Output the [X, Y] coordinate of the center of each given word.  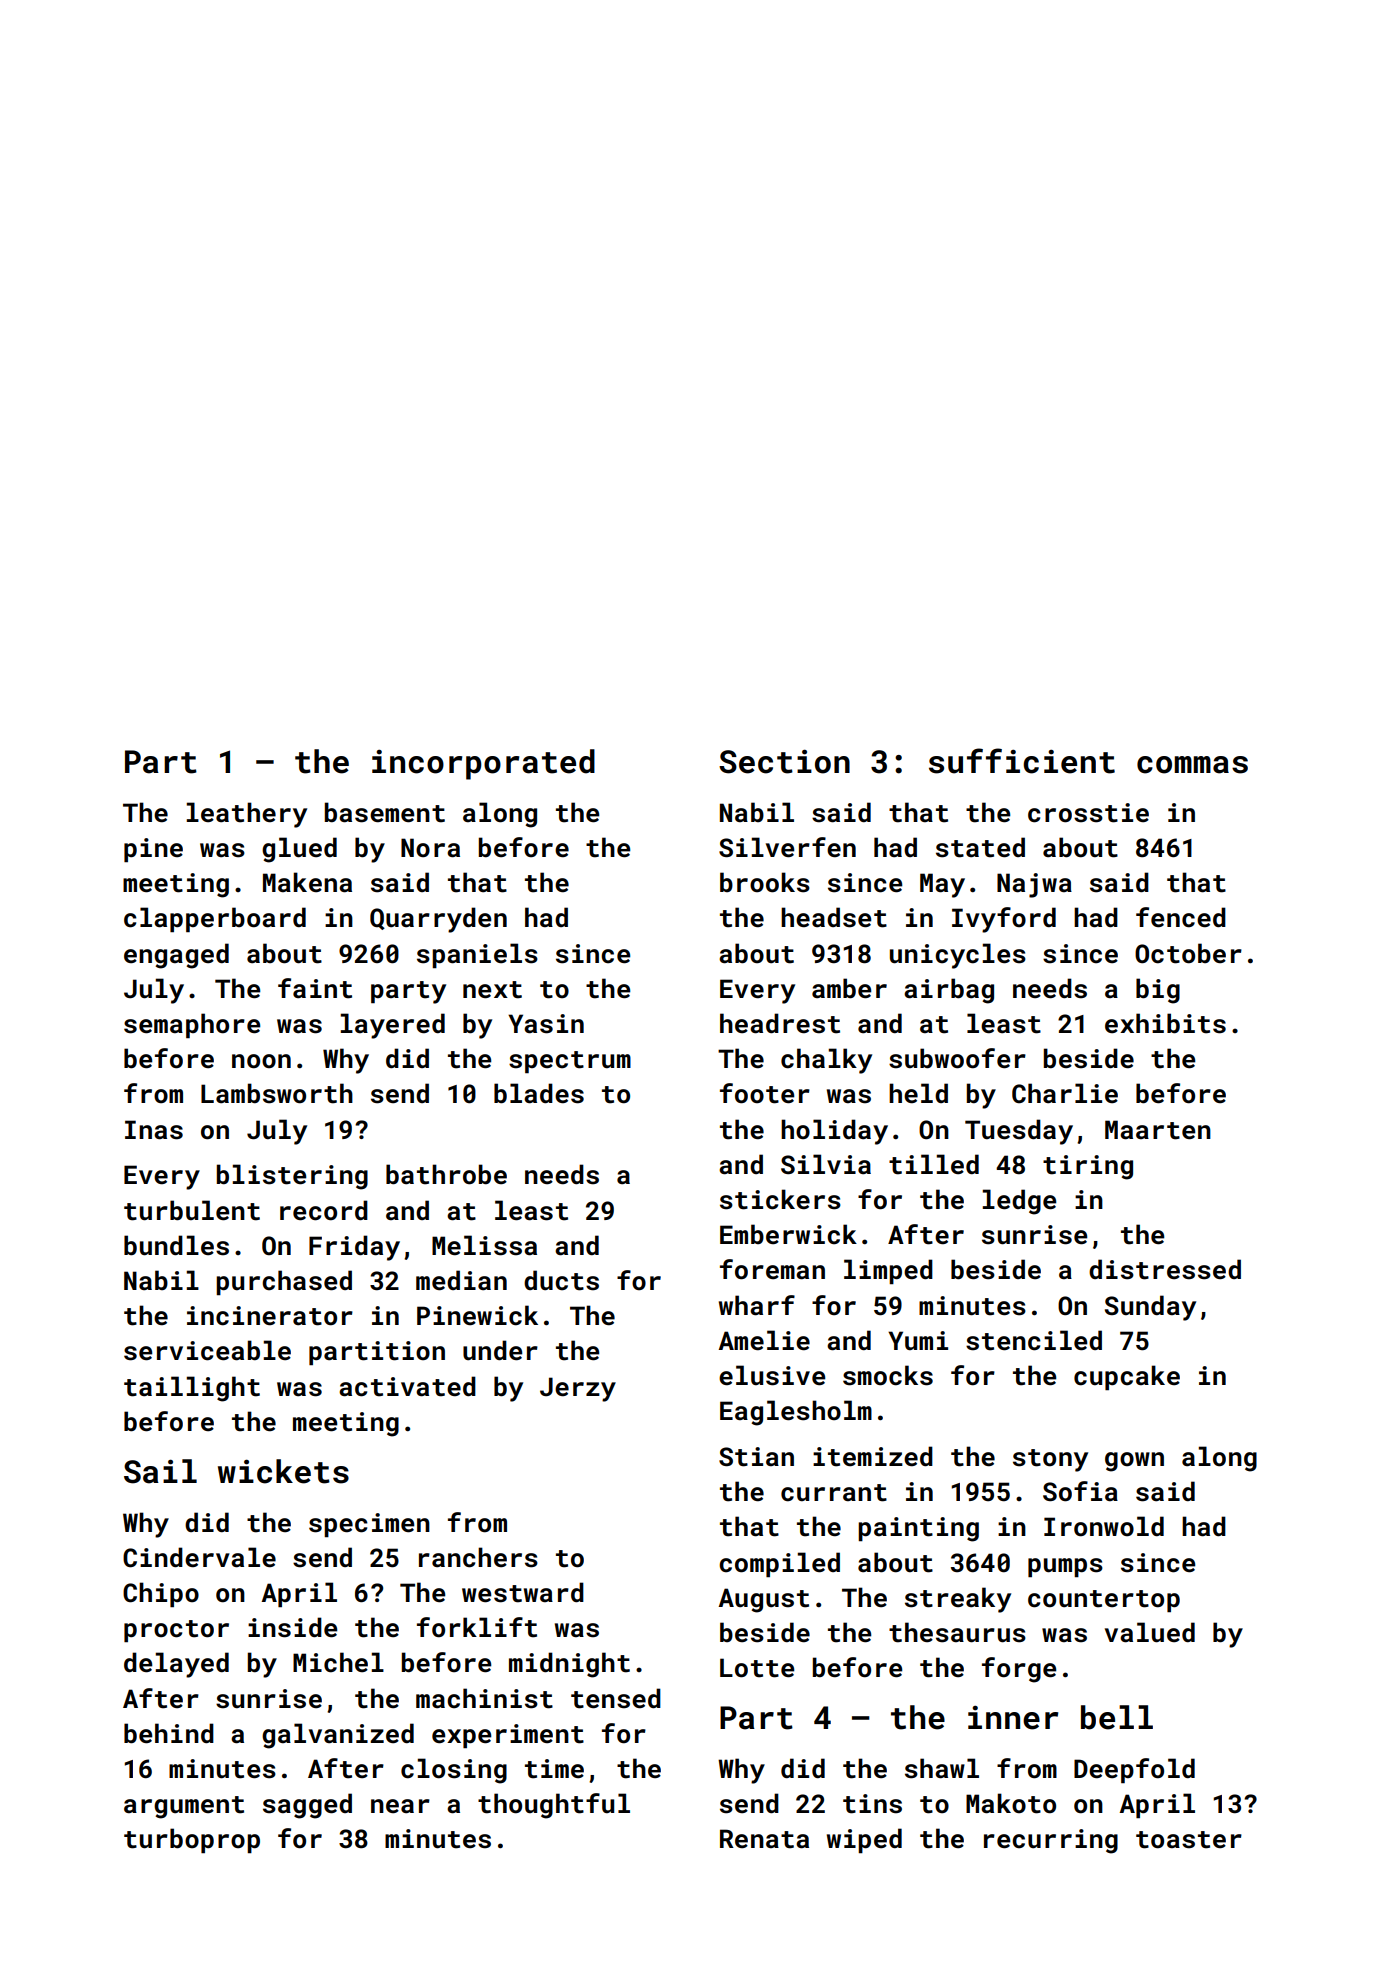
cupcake [1127, 1377]
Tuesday [1019, 1132]
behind [169, 1733]
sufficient [1022, 761]
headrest [780, 1023]
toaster [1189, 1840]
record [324, 1210]
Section [784, 761]
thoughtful [554, 1806]
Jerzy [578, 1389]
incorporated [483, 764]
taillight [192, 1389]
